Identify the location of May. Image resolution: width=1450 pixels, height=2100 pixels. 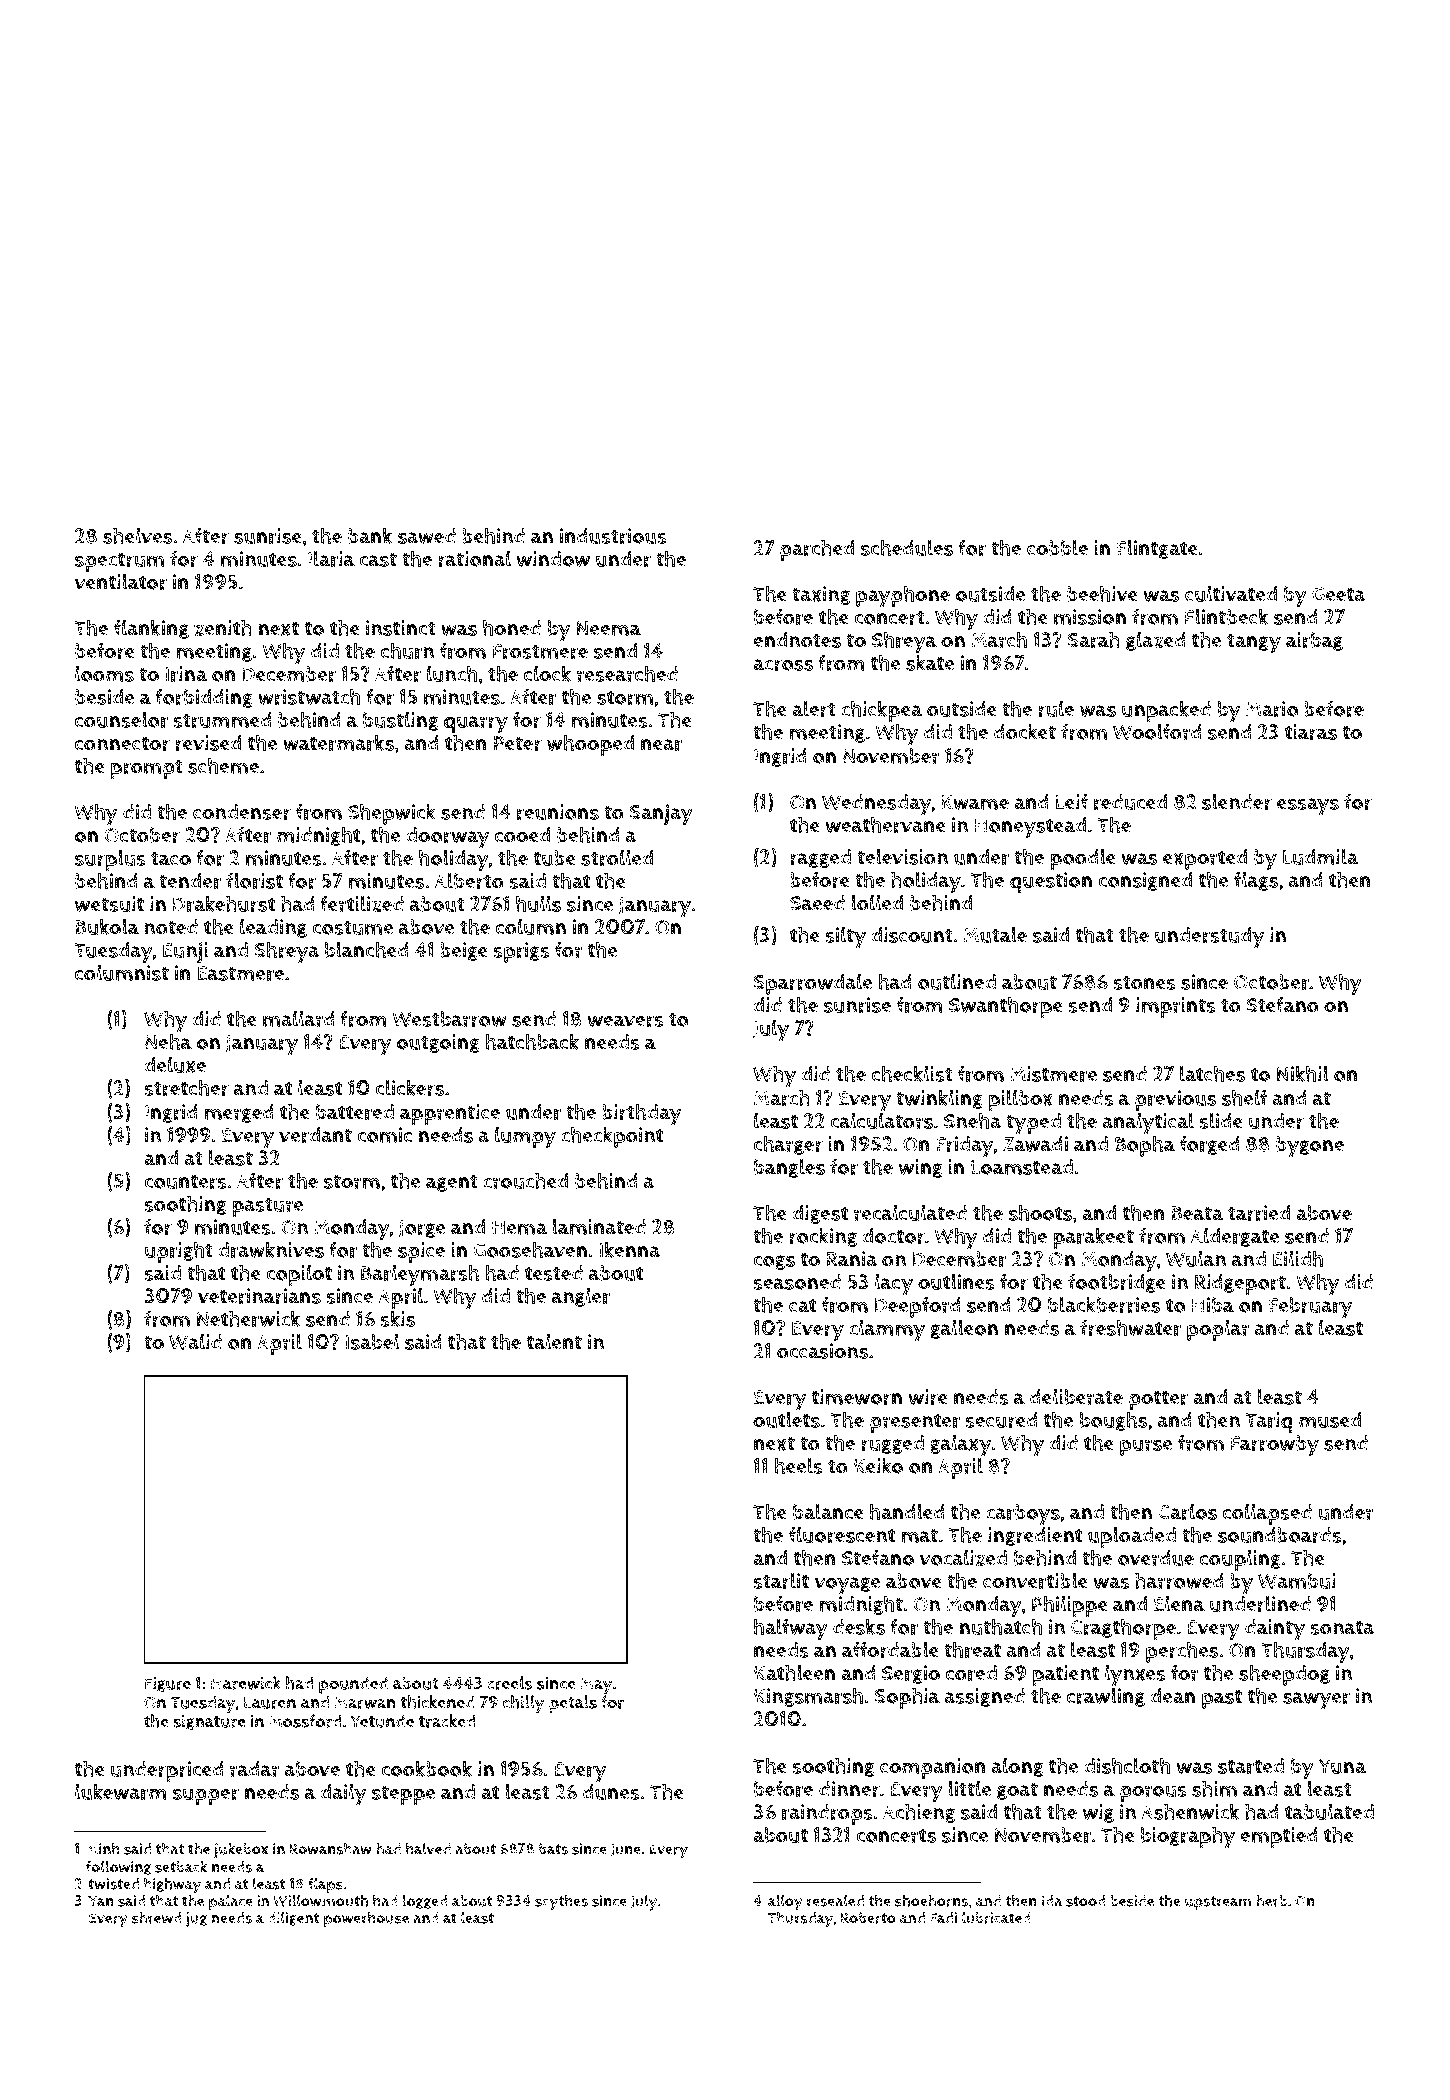
(597, 1685).
